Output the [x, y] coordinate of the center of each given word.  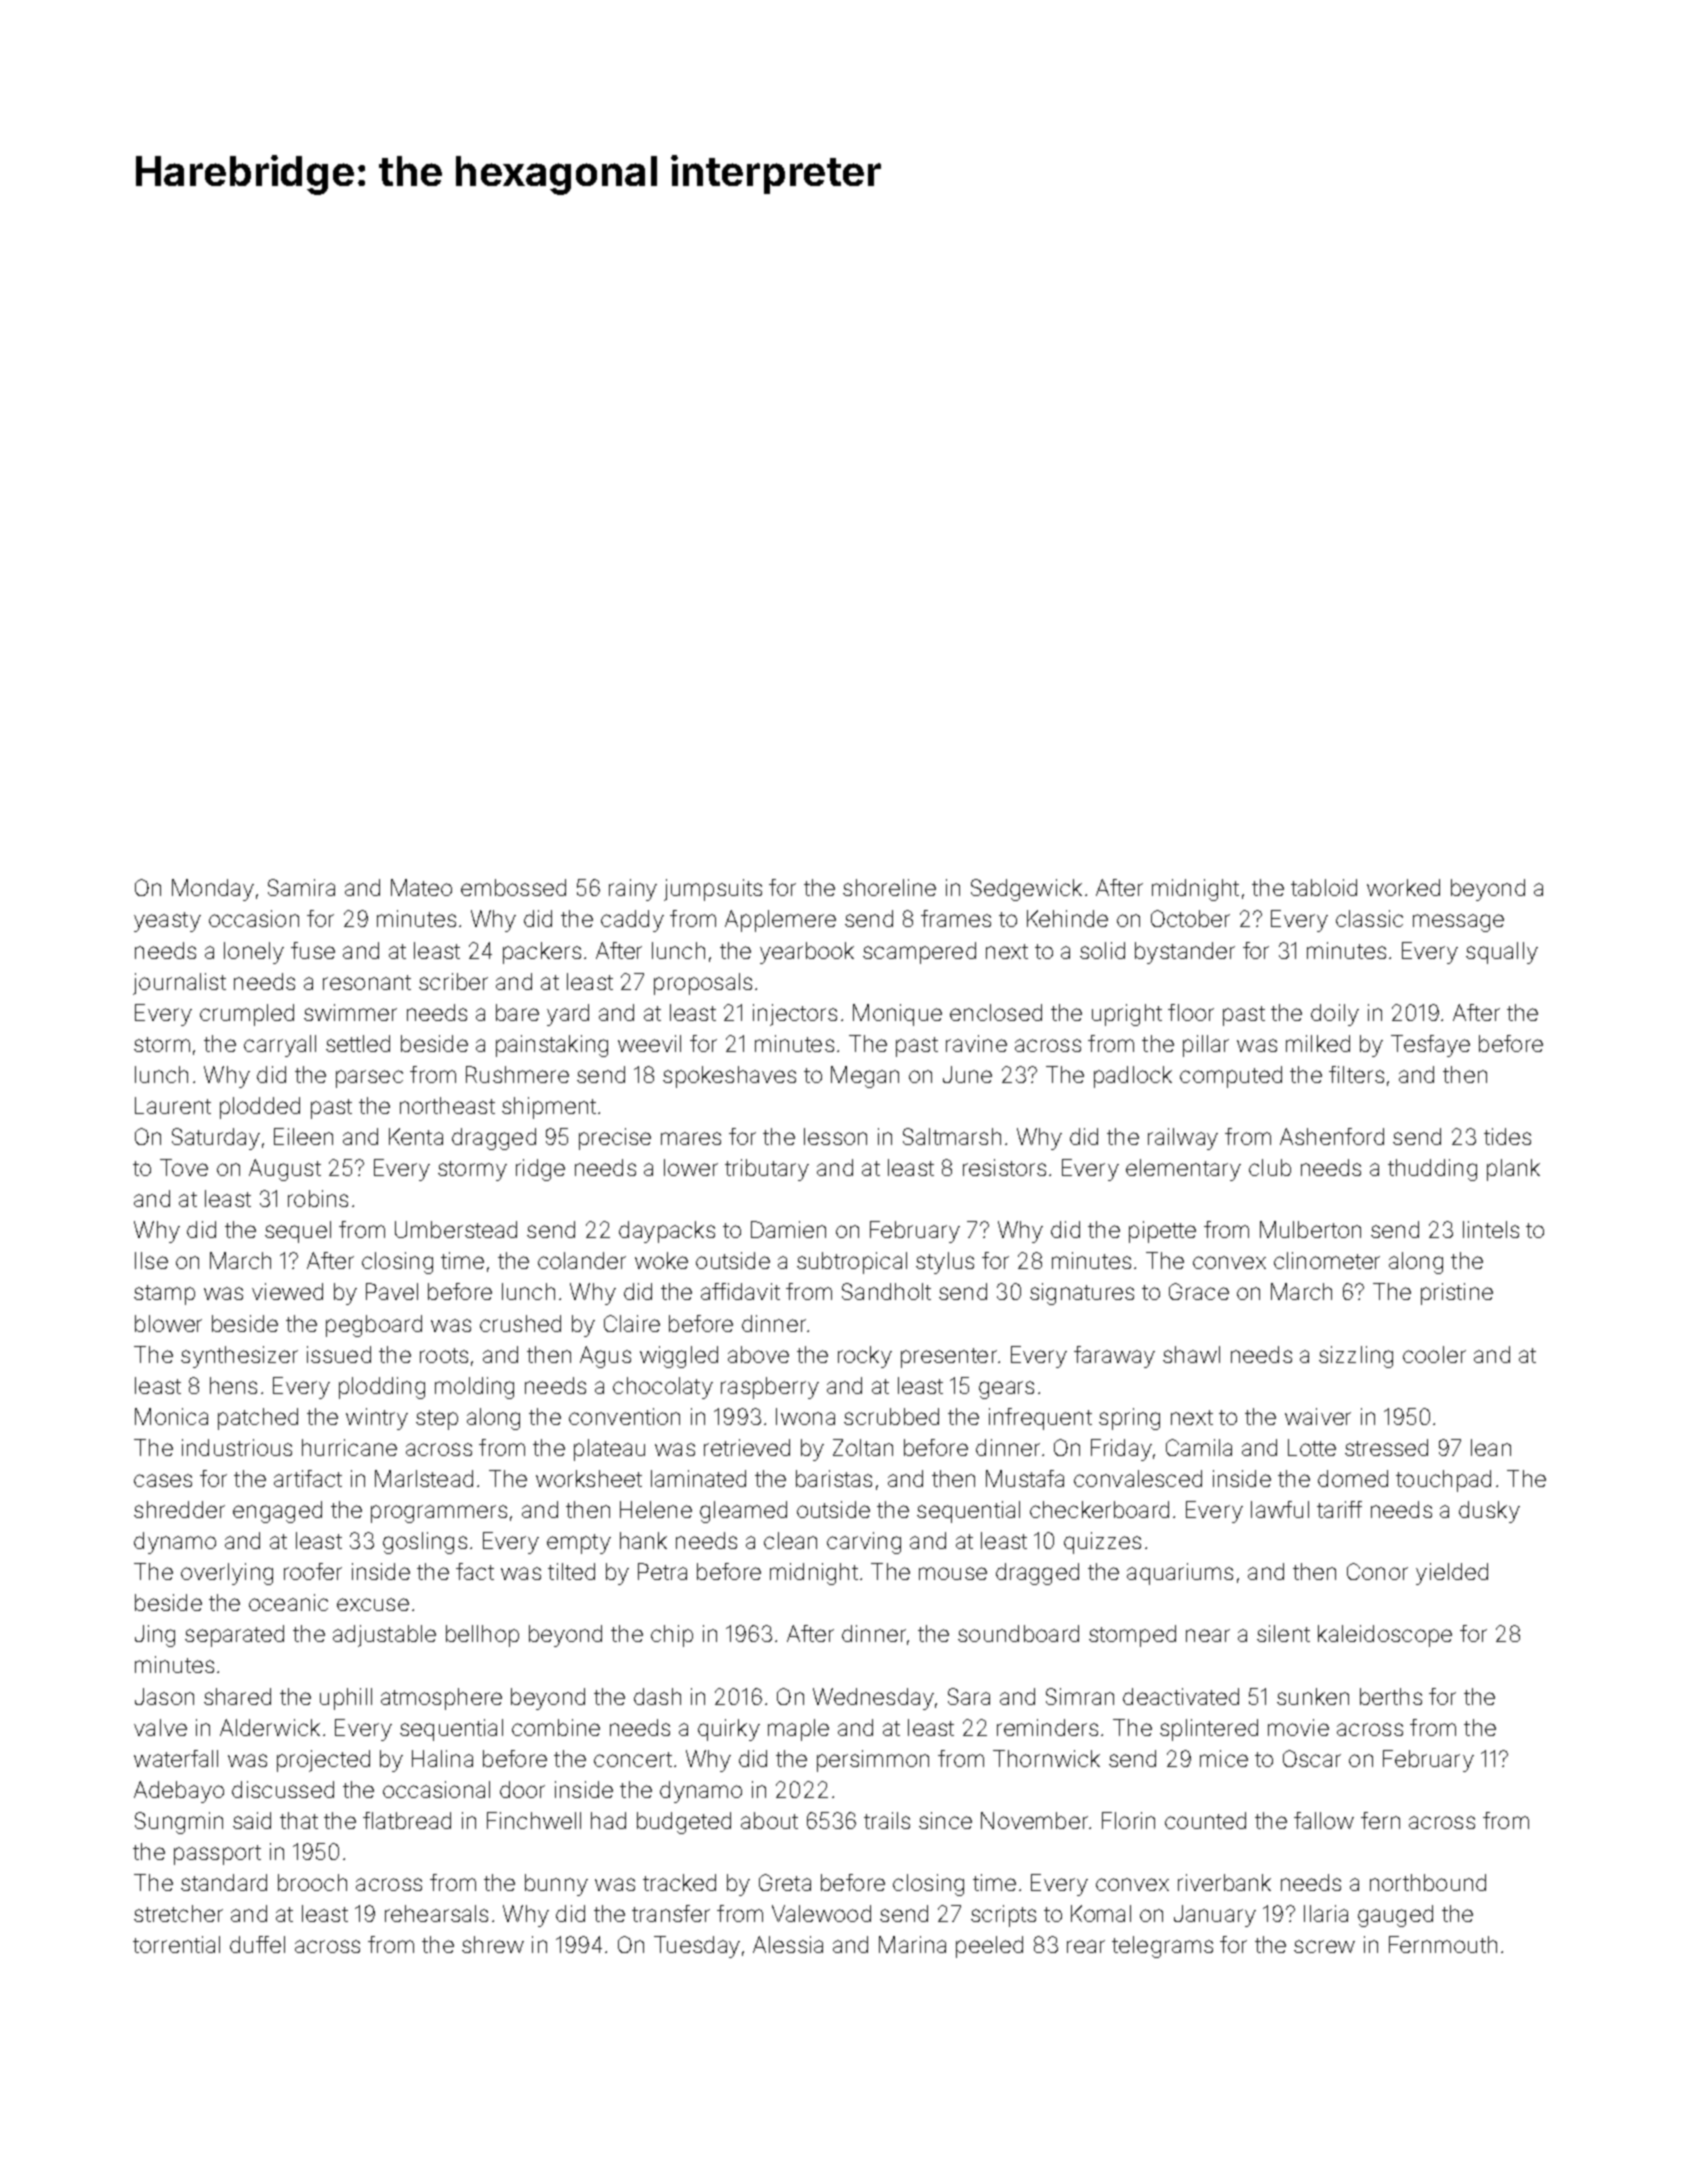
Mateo [421, 887]
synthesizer [239, 1357]
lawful [1280, 1509]
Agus [605, 1357]
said [252, 1820]
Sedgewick [1026, 890]
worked [1403, 887]
